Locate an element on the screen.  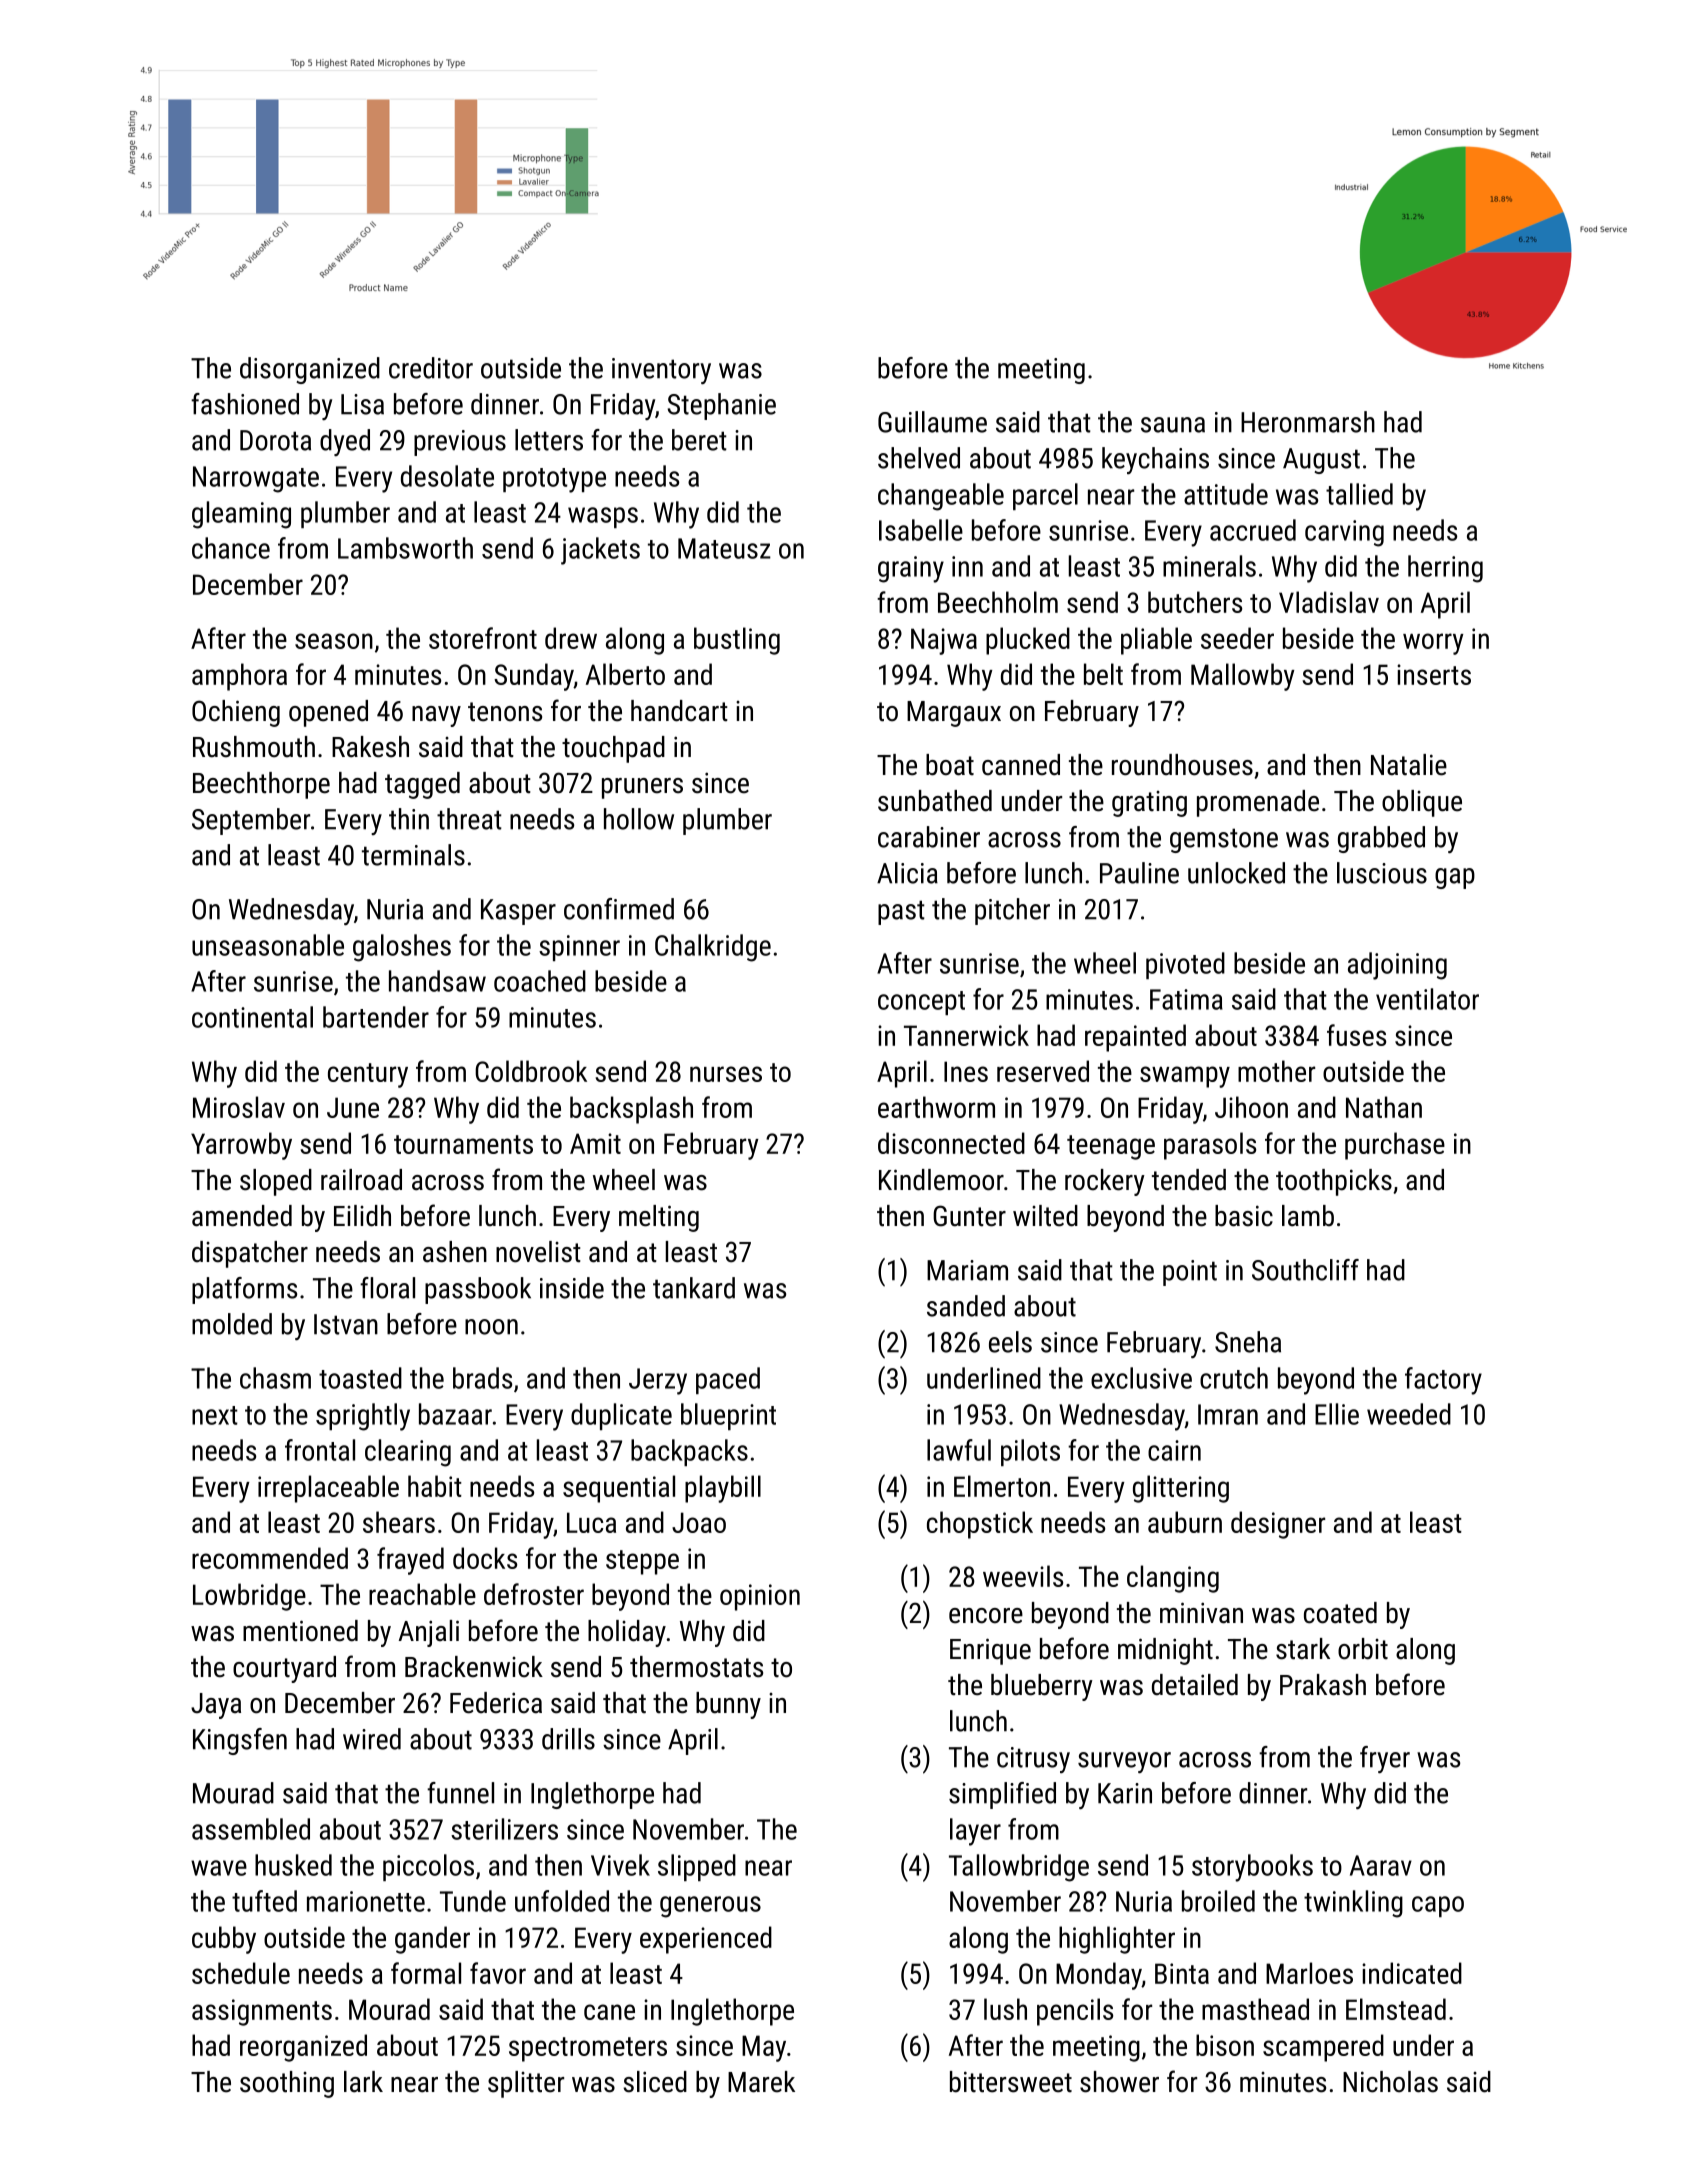
Southcliff is located at coordinates (1305, 1270).
